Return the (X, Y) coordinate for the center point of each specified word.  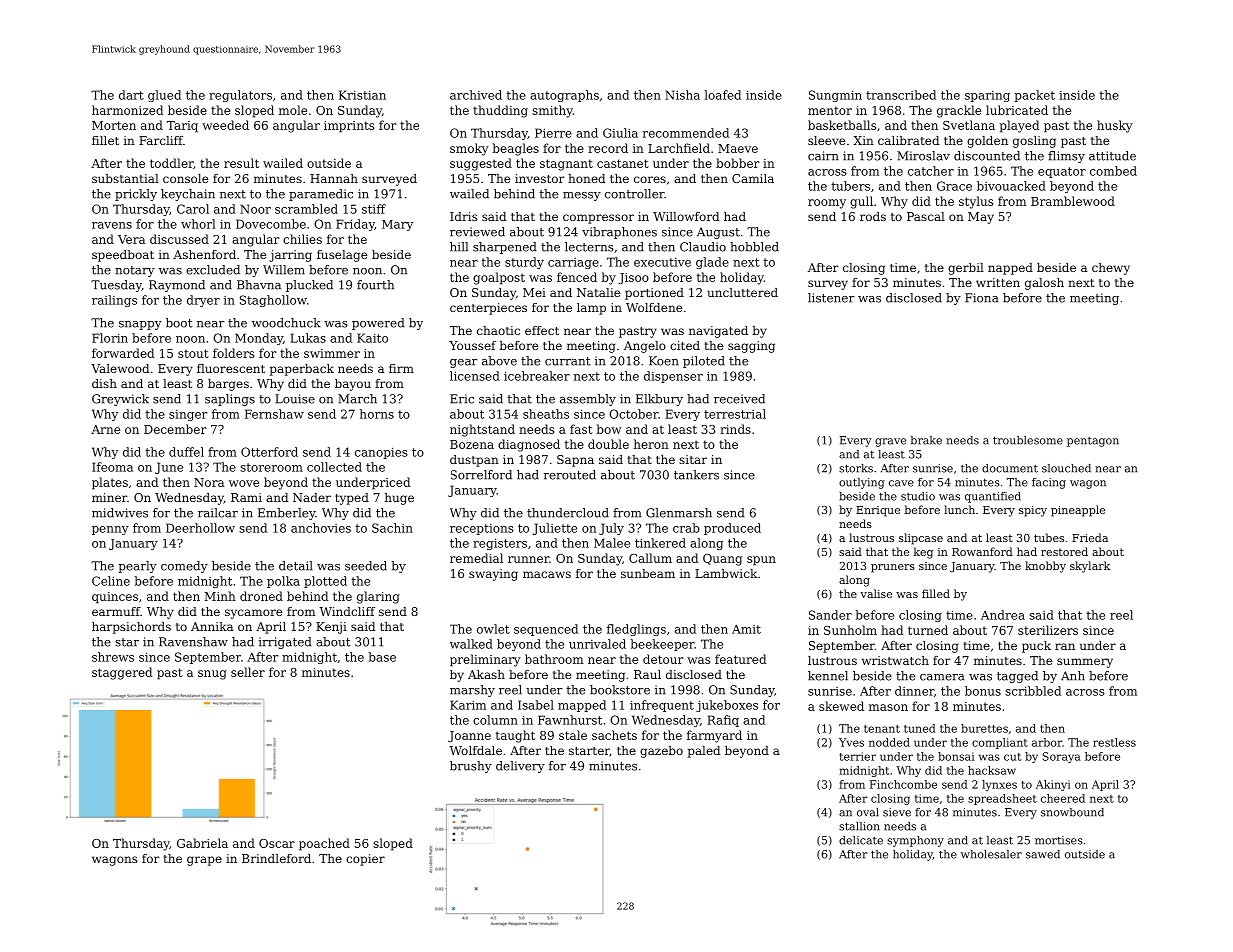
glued (164, 96)
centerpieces (488, 309)
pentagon (1093, 442)
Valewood (120, 368)
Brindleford (276, 858)
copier (365, 860)
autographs (564, 96)
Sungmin (835, 96)
